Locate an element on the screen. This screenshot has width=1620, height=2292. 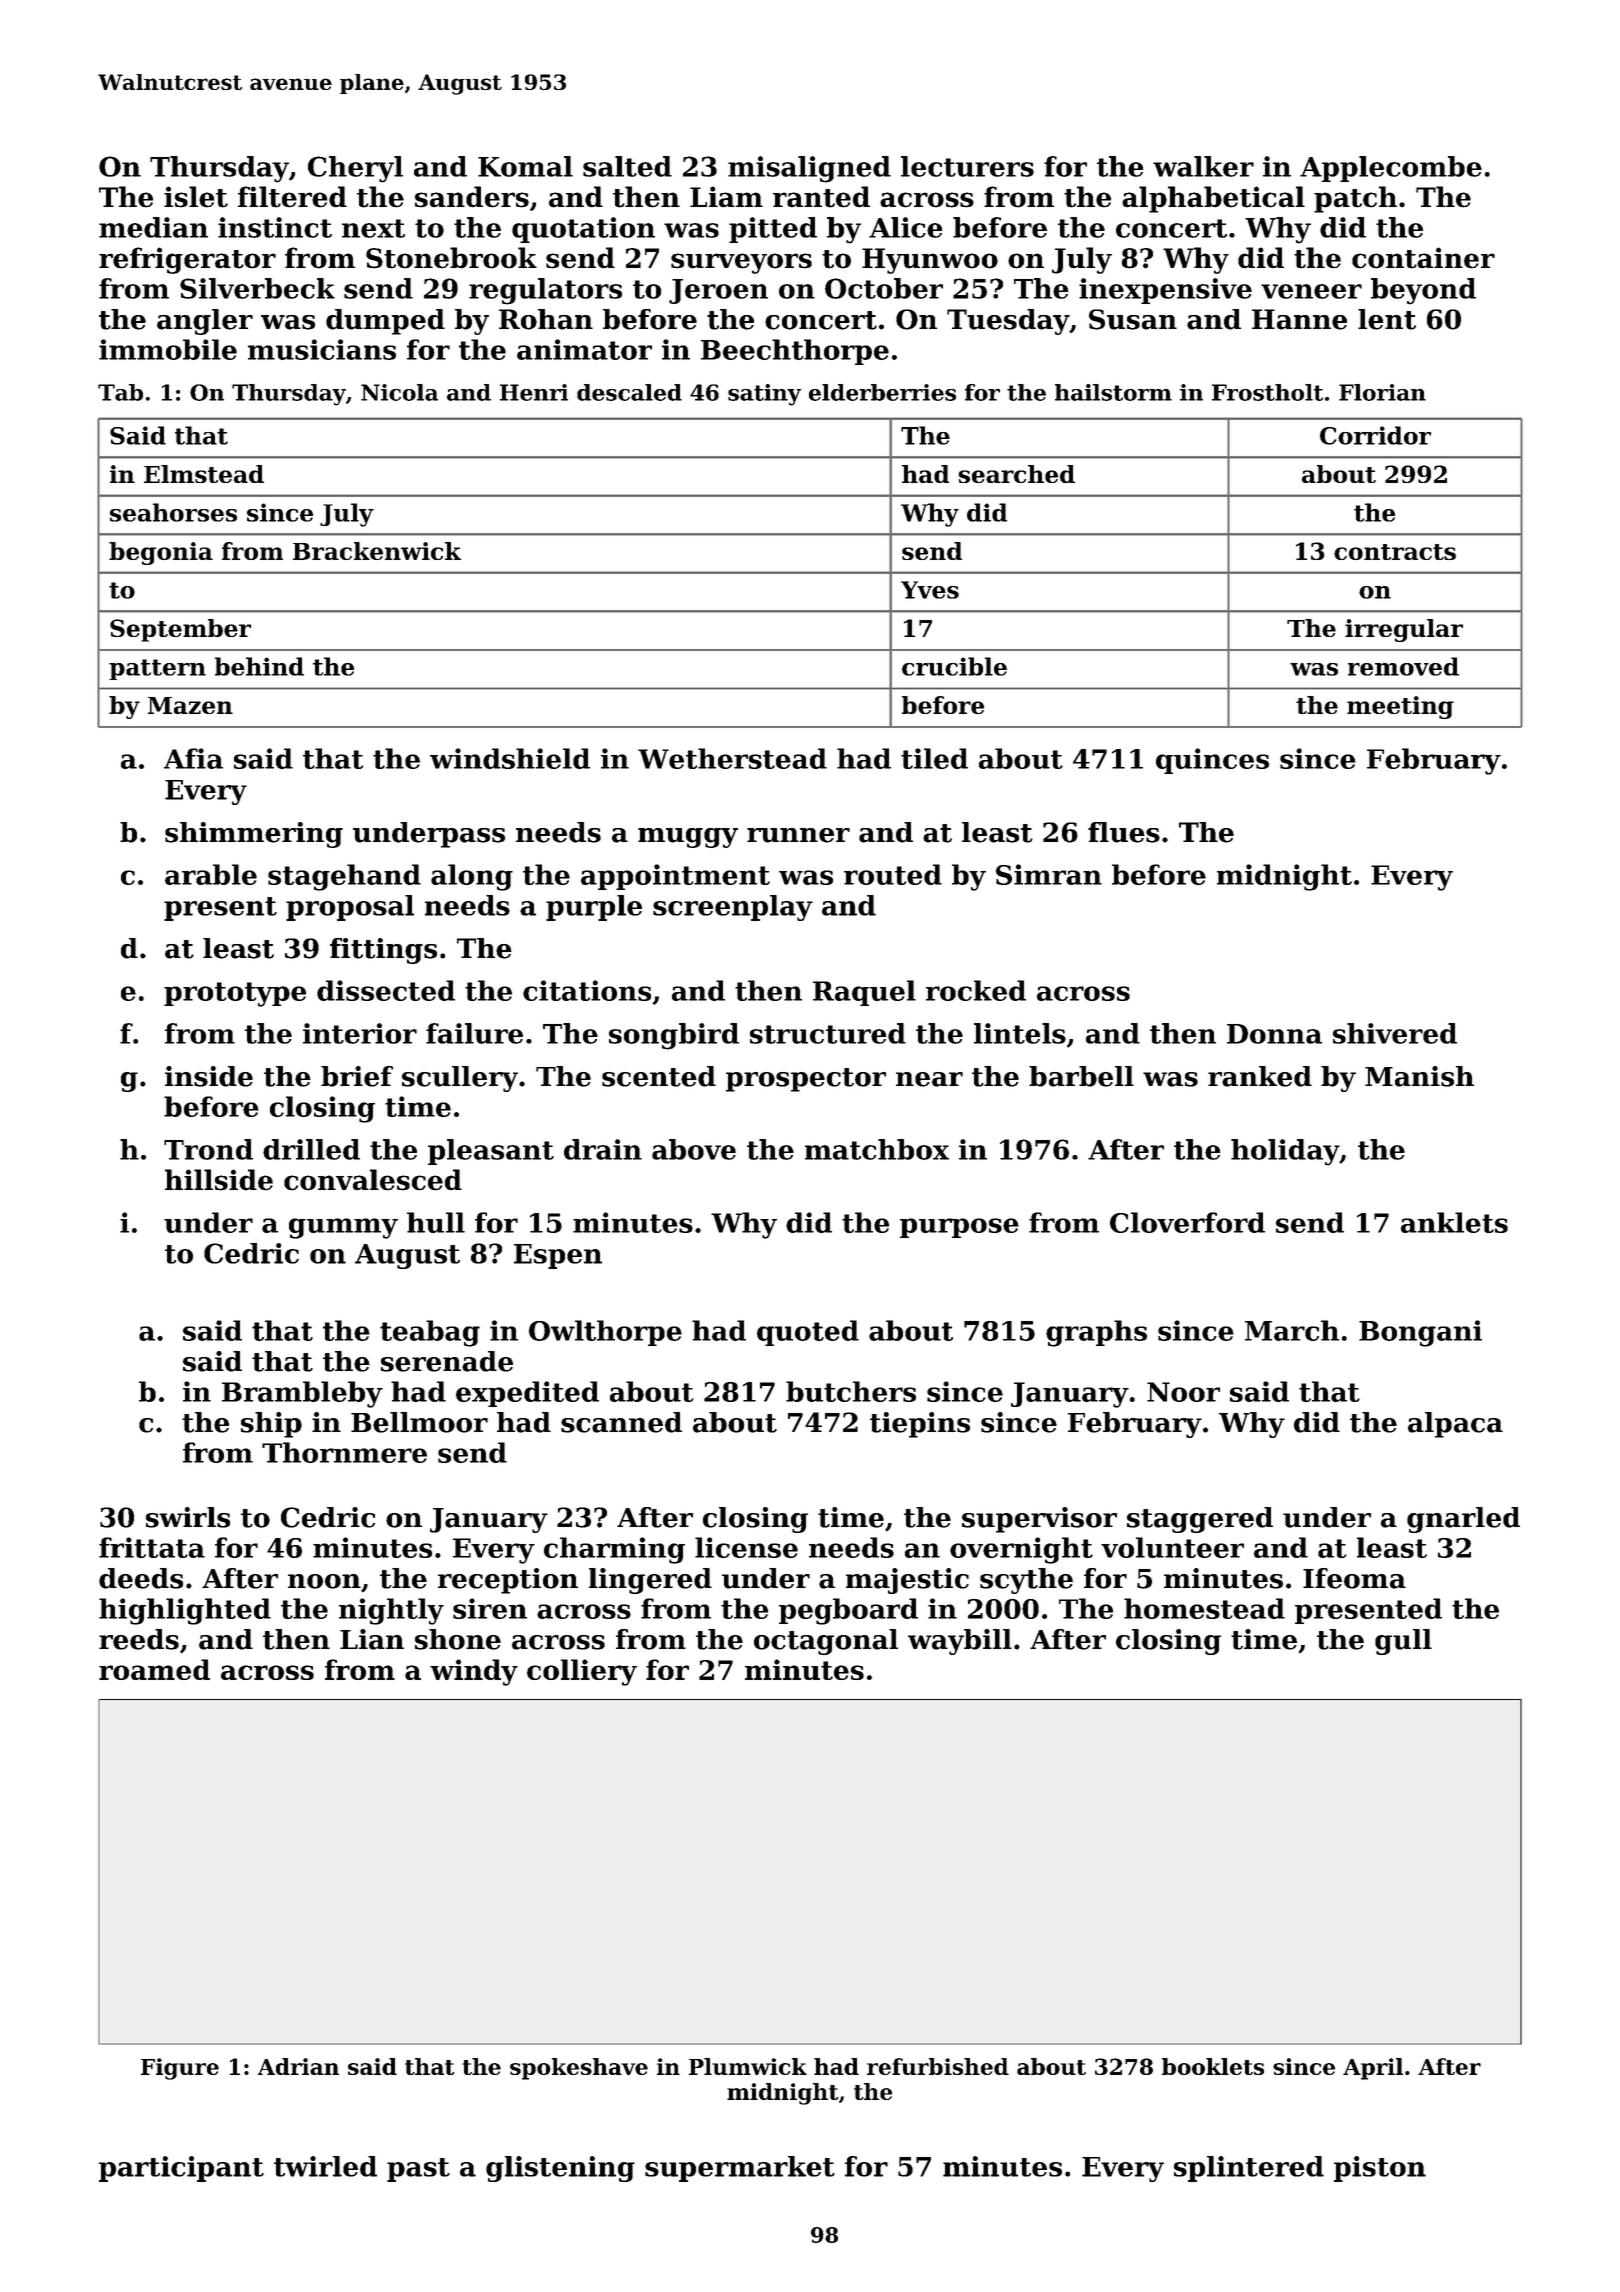
homestead is located at coordinates (1204, 1608).
